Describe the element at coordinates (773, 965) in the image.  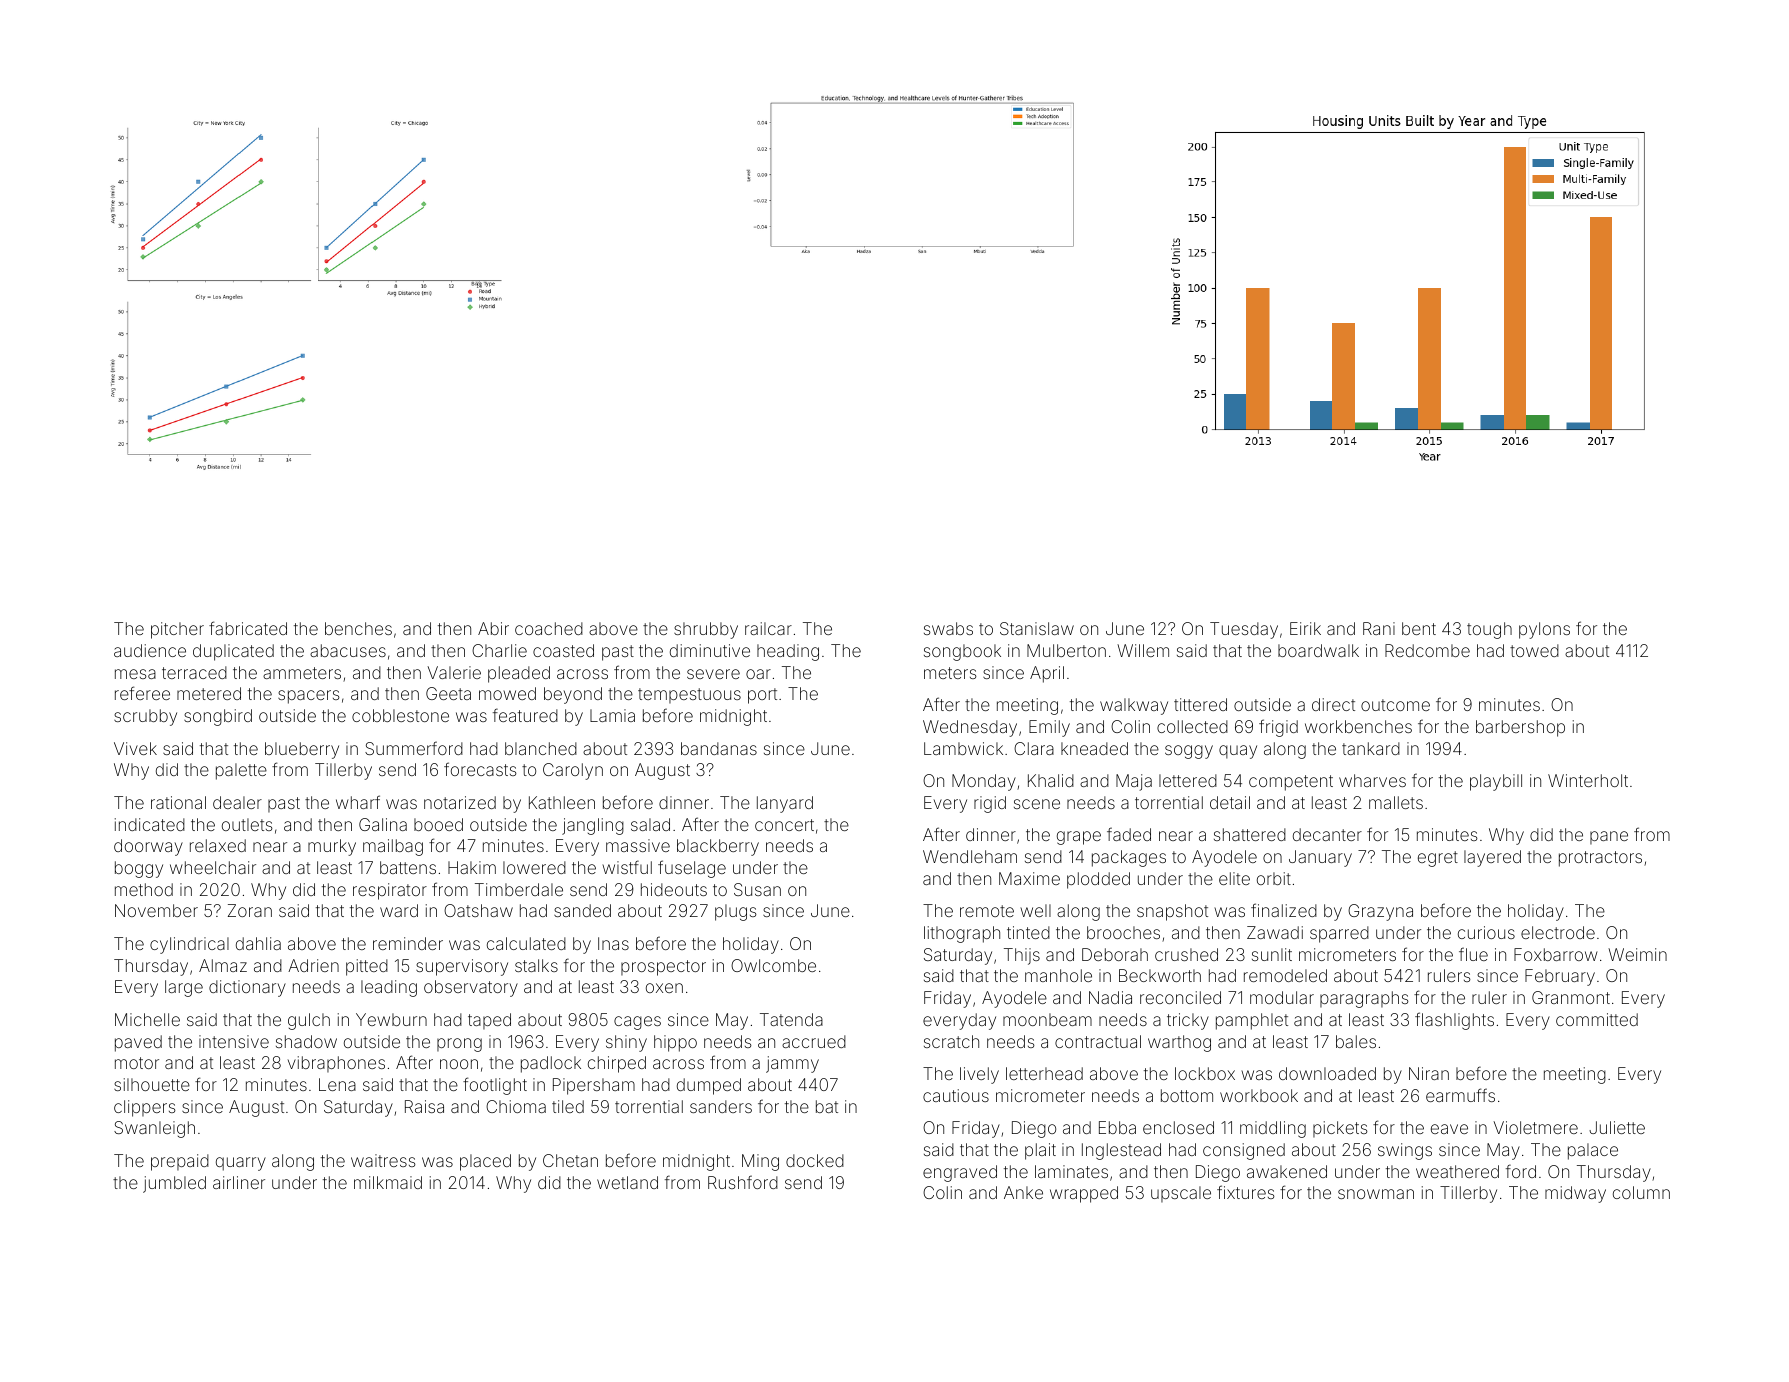
I see `Owlcombe` at that location.
